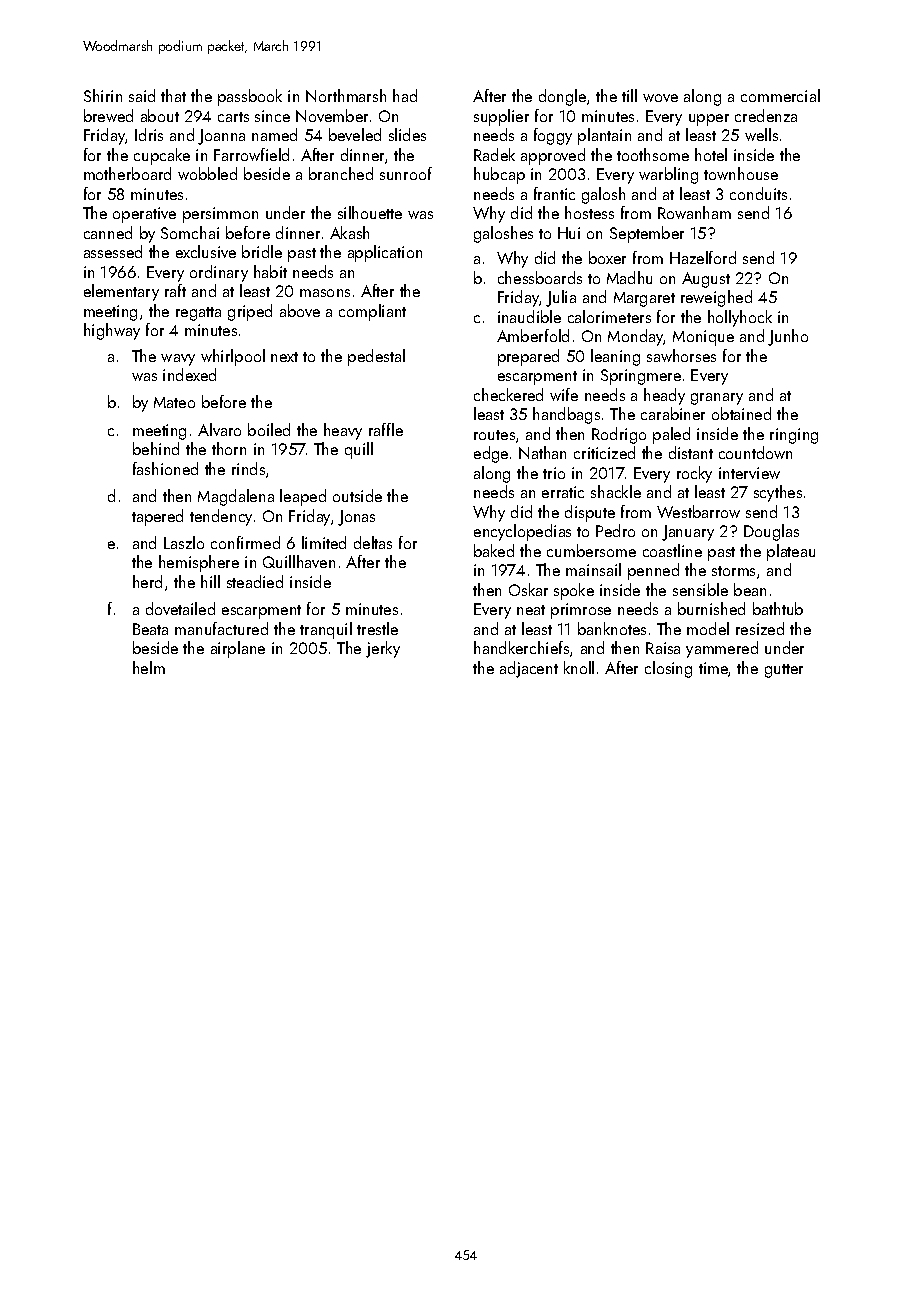  I want to click on had, so click(405, 95).
